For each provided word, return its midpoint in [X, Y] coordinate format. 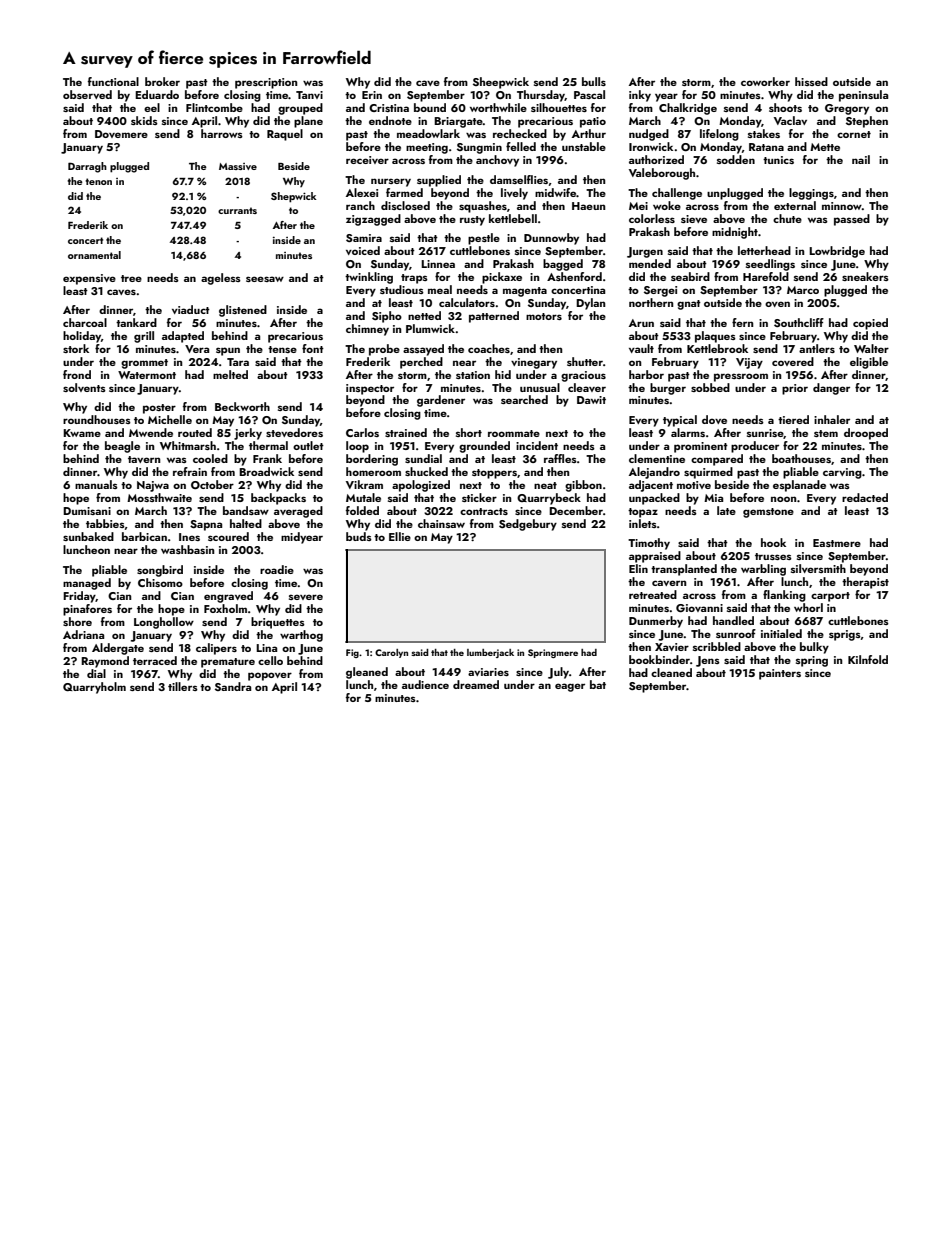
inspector [370, 389]
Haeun [588, 206]
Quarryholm [94, 688]
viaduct [191, 309]
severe [306, 597]
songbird [160, 571]
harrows [222, 133]
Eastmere [837, 543]
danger [831, 389]
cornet [854, 134]
